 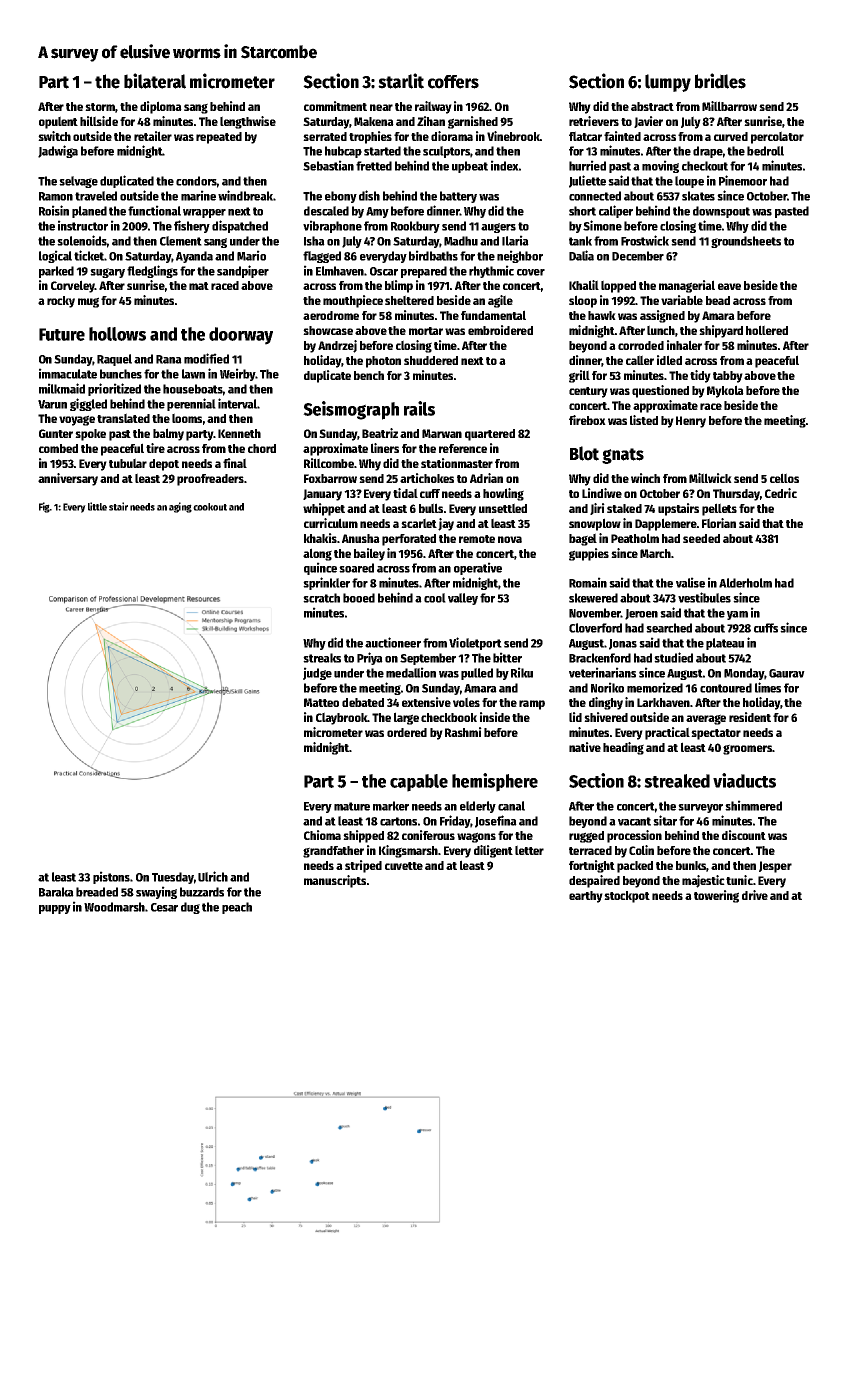 What do you see at coordinates (237, 374) in the document?
I see `Weirby` at bounding box center [237, 374].
